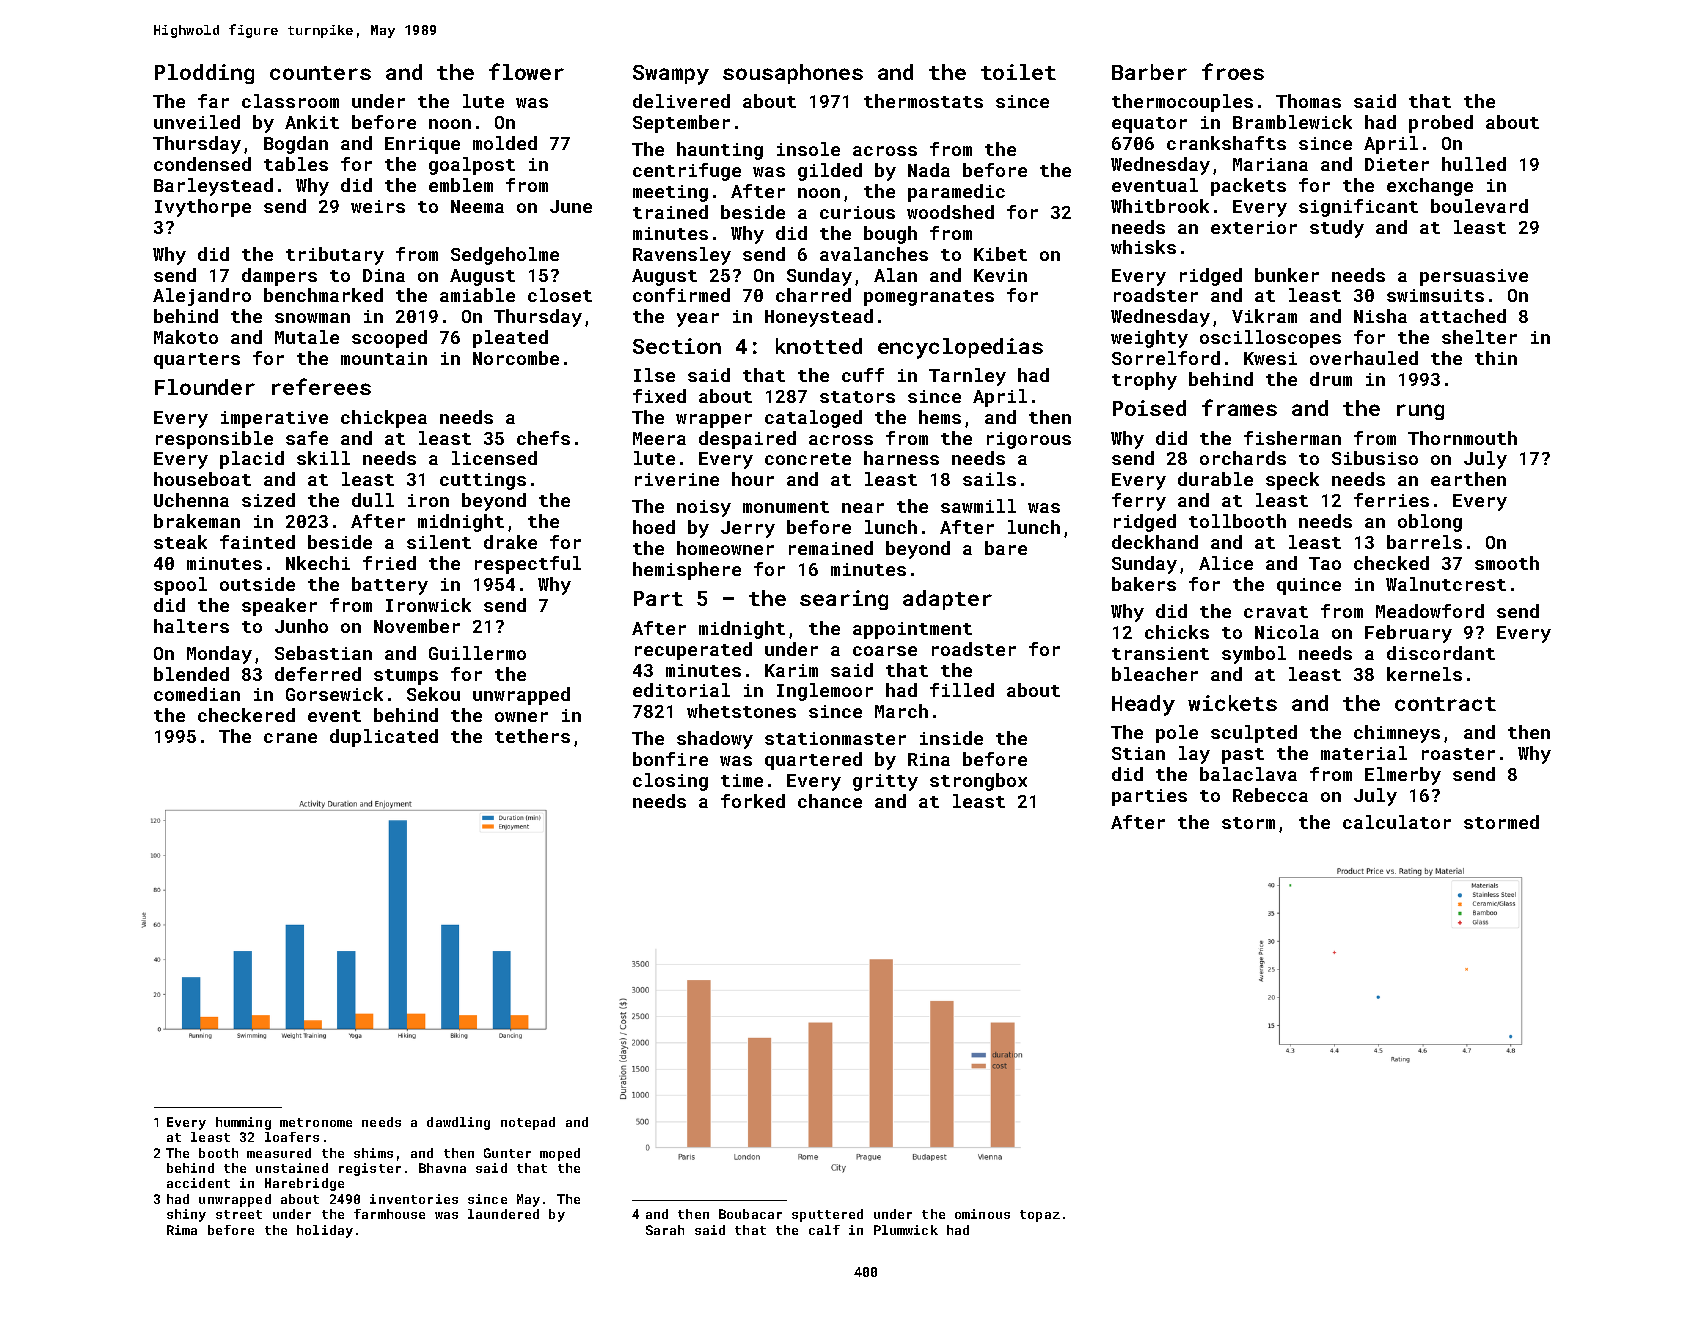 This screenshot has width=1708, height=1319. What do you see at coordinates (1435, 295) in the screenshot?
I see `swimsuits` at bounding box center [1435, 295].
